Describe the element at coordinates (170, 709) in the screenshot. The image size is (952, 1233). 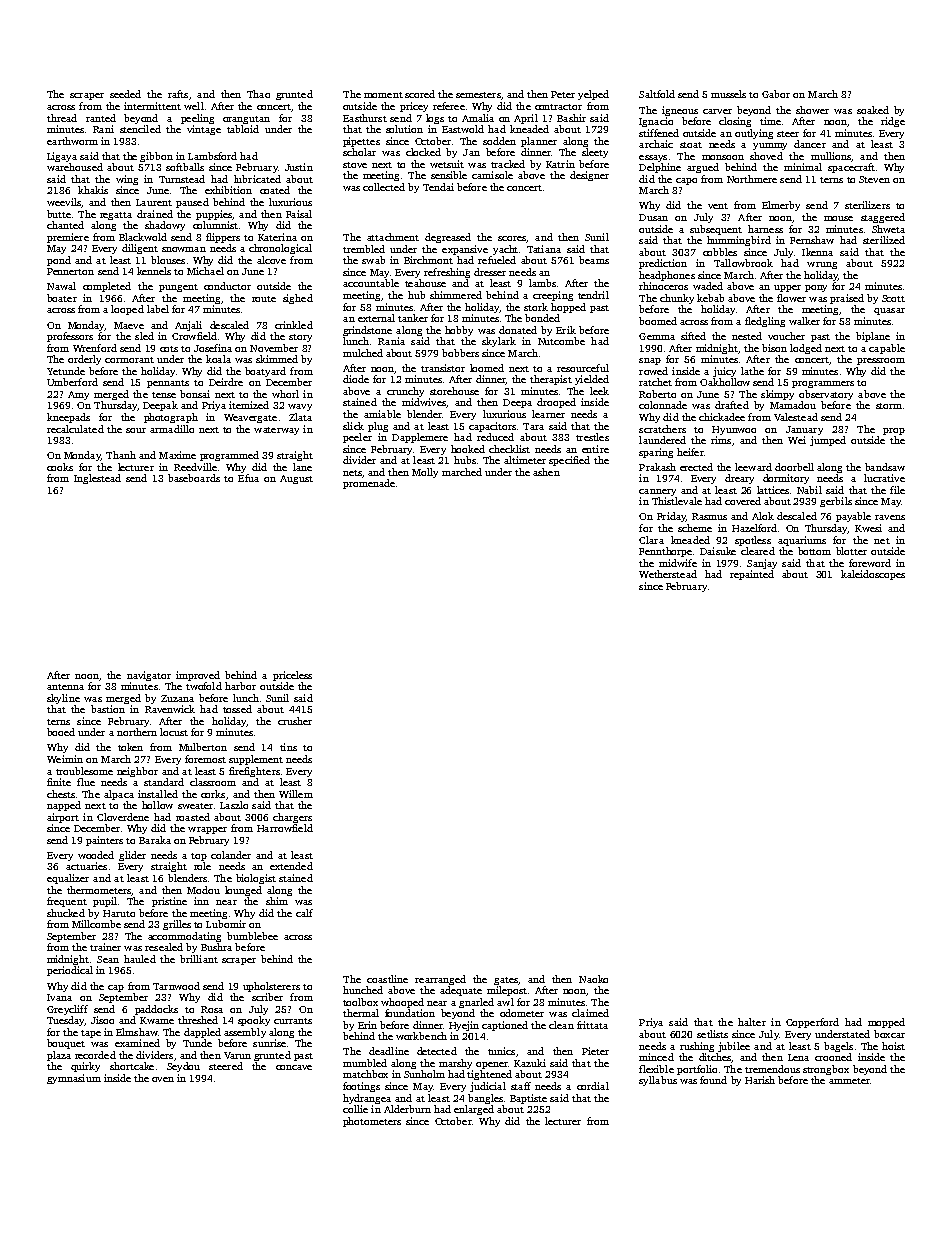
I see `Ravenwick` at that location.
